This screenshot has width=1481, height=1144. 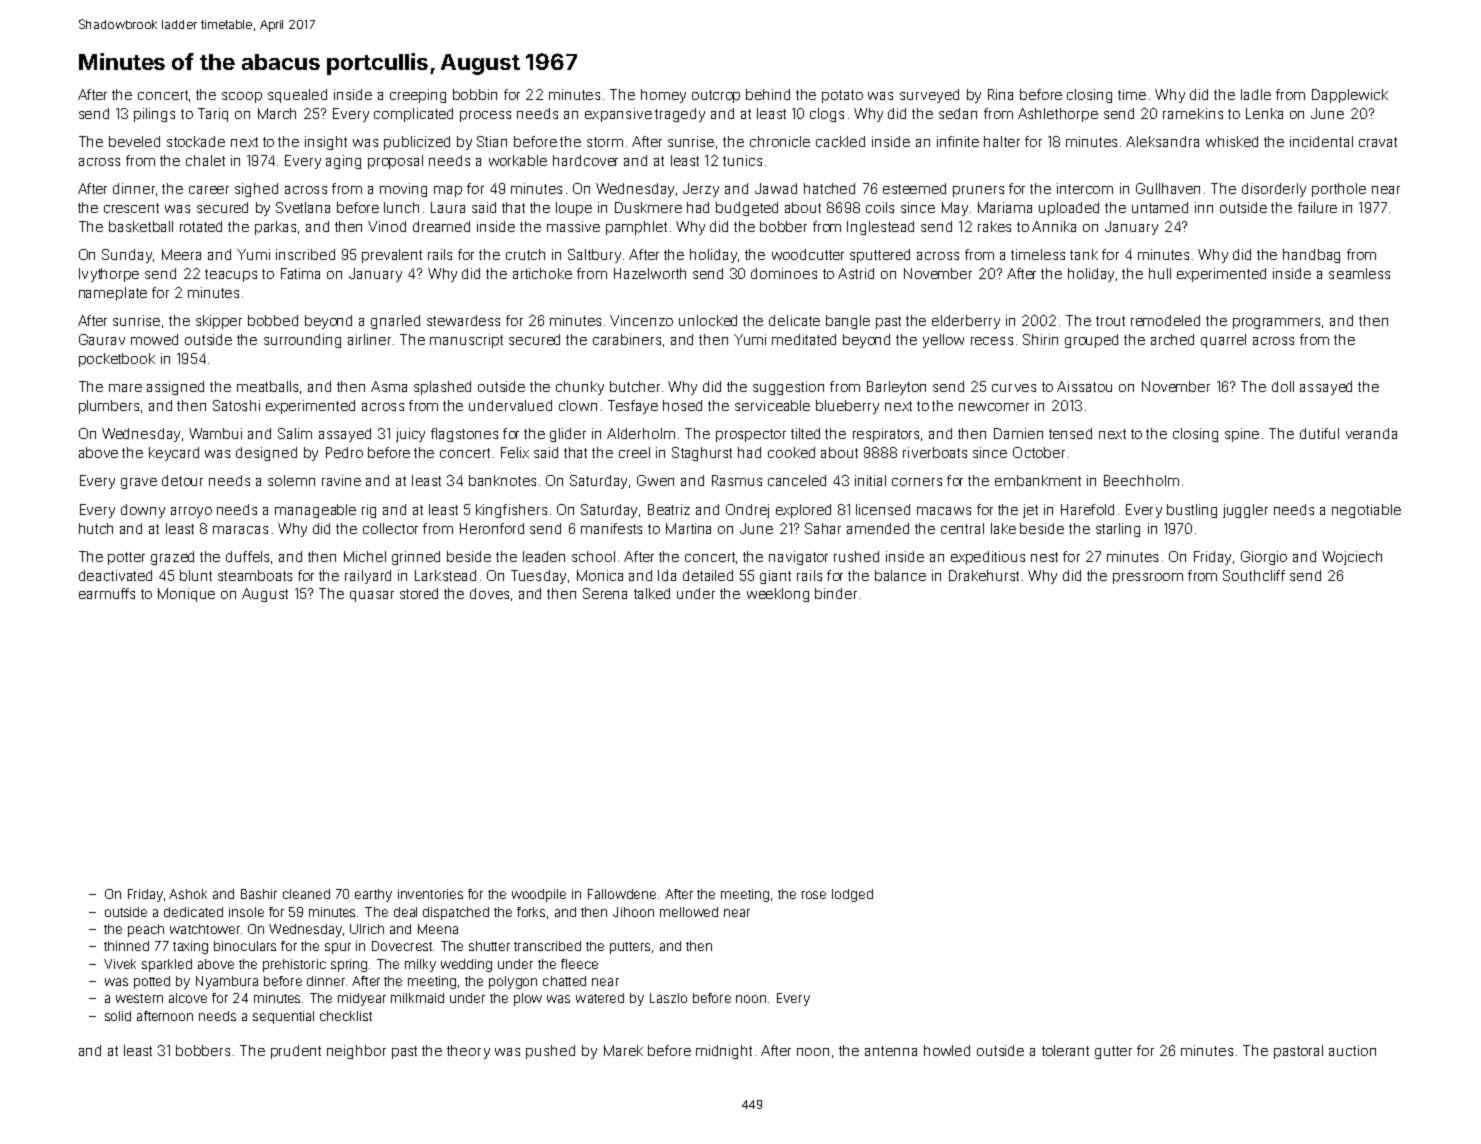 What do you see at coordinates (1084, 254) in the screenshot?
I see `tank` at bounding box center [1084, 254].
